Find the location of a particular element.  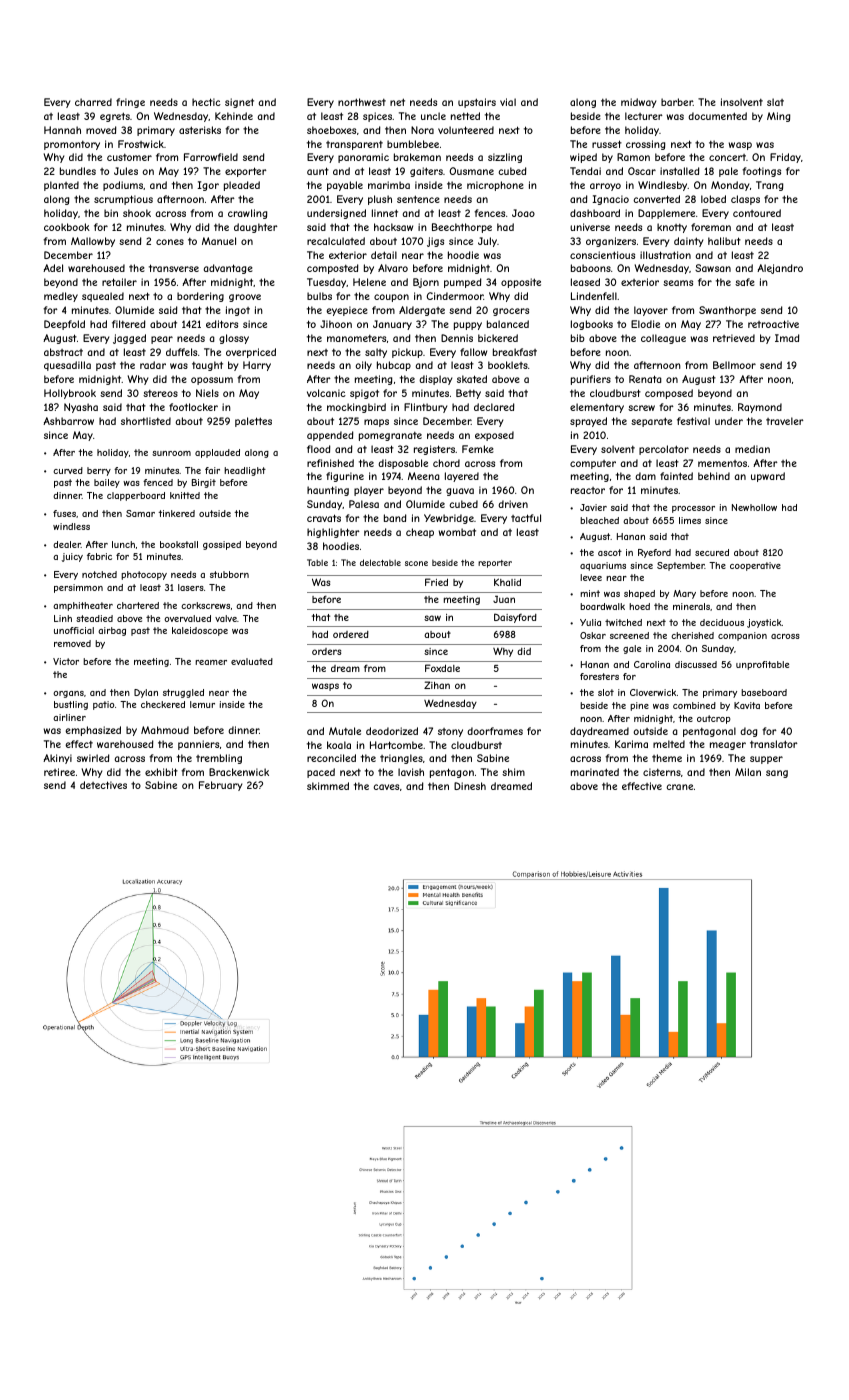

Bellmoor is located at coordinates (734, 365).
